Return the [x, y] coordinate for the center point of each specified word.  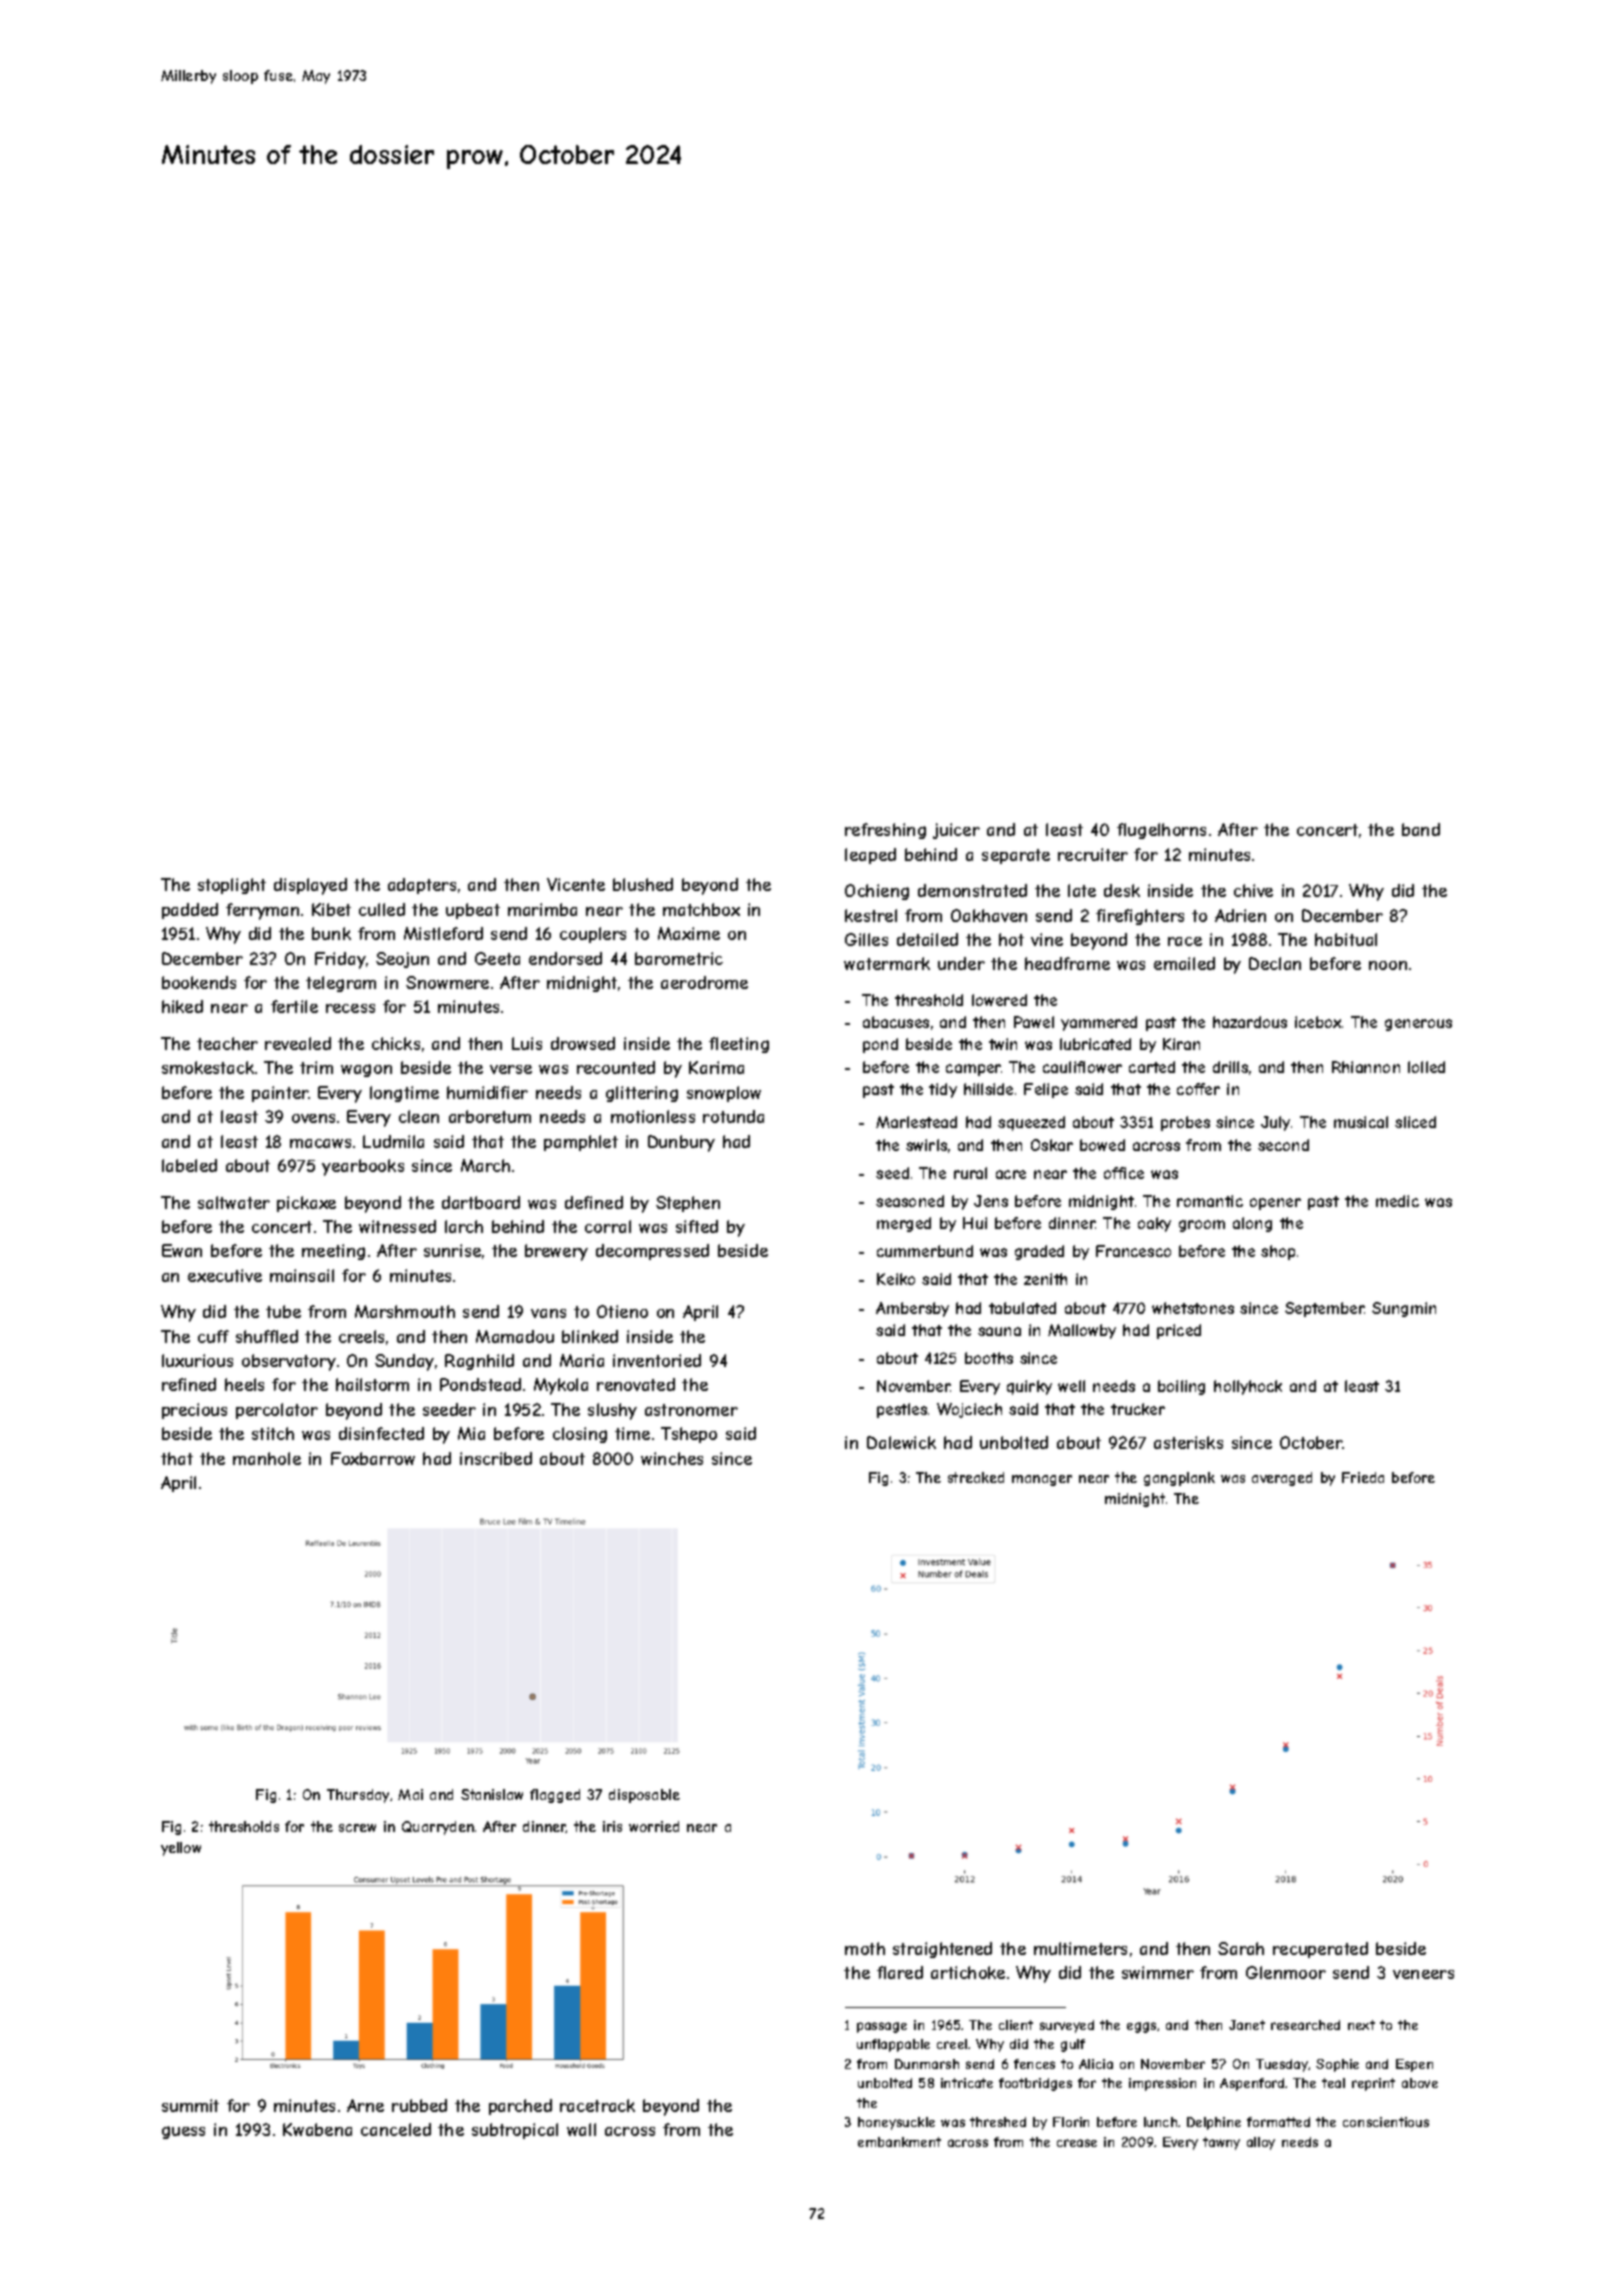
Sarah [1241, 1948]
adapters [422, 886]
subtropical [515, 2131]
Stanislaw [492, 1794]
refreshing [885, 831]
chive [1253, 890]
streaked [976, 1477]
